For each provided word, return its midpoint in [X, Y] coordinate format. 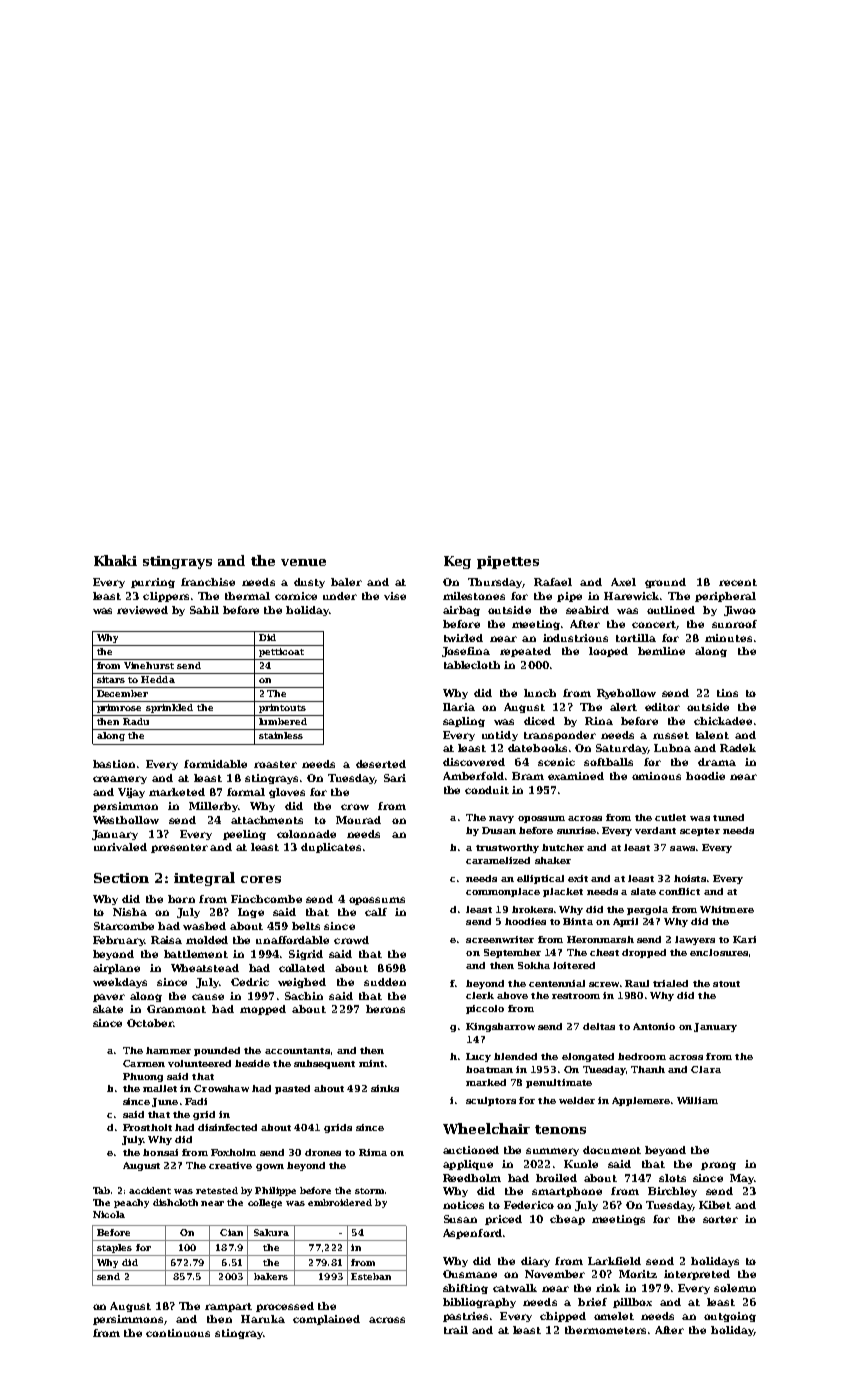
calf [376, 912]
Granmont [176, 1009]
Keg [457, 562]
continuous [178, 1333]
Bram [528, 776]
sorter [720, 1219]
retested [217, 1190]
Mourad [358, 820]
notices [463, 1205]
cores [261, 879]
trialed [670, 983]
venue [303, 562]
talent [712, 735]
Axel [623, 582]
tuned [728, 817]
